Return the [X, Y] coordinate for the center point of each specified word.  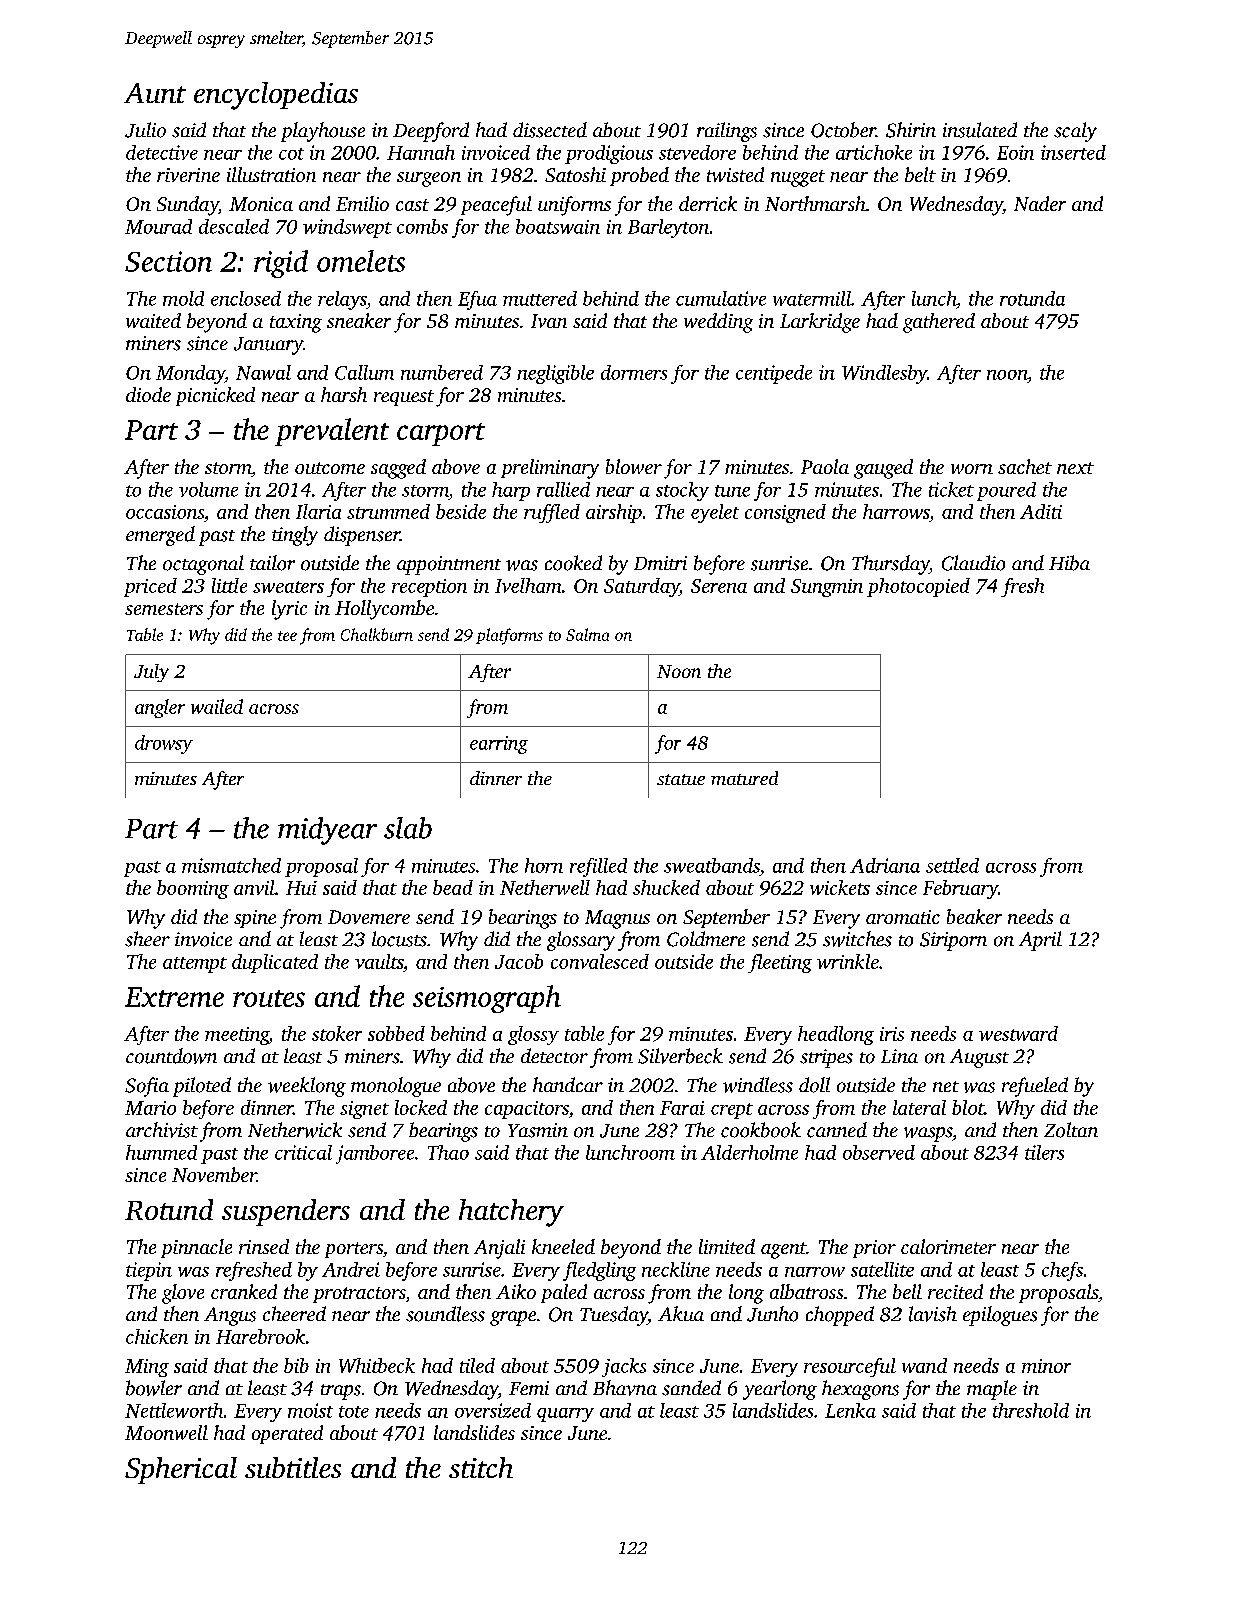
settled [952, 865]
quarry [565, 1415]
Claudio [973, 563]
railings [727, 132]
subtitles [293, 1467]
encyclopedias [276, 96]
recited [955, 1291]
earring [499, 745]
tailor [272, 563]
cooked [573, 563]
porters [354, 1250]
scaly [1075, 132]
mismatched [231, 865]
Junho [772, 1314]
